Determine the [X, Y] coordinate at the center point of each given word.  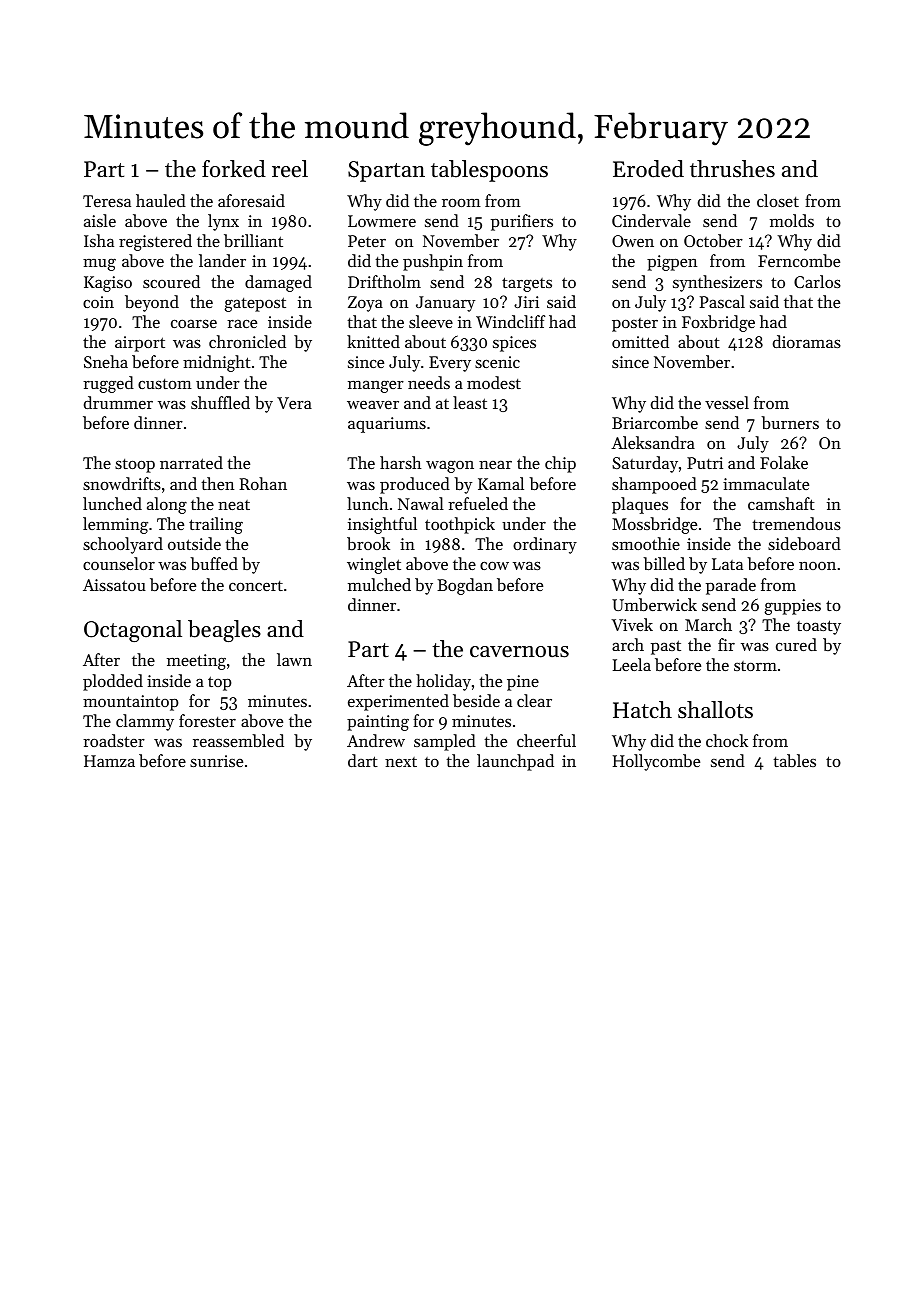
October [713, 240]
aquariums [387, 425]
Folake [784, 462]
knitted [373, 341]
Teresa [107, 201]
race [242, 324]
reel [290, 169]
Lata [727, 564]
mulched [379, 584]
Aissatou [114, 585]
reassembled [238, 740]
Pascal [722, 301]
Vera [294, 403]
